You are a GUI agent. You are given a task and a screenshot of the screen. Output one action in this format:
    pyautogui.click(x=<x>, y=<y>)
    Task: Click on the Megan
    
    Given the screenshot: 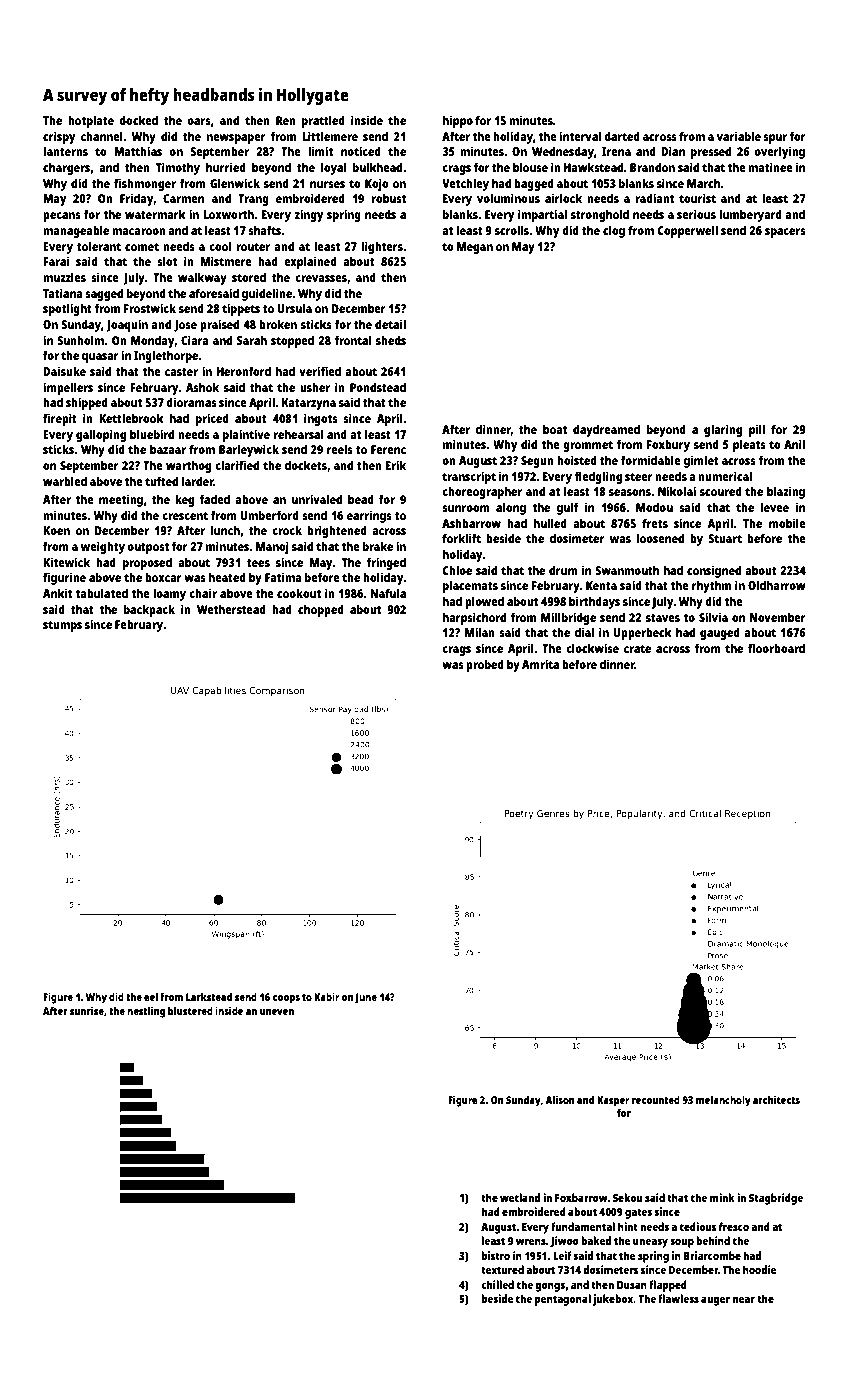 What is the action you would take?
    pyautogui.click(x=475, y=248)
